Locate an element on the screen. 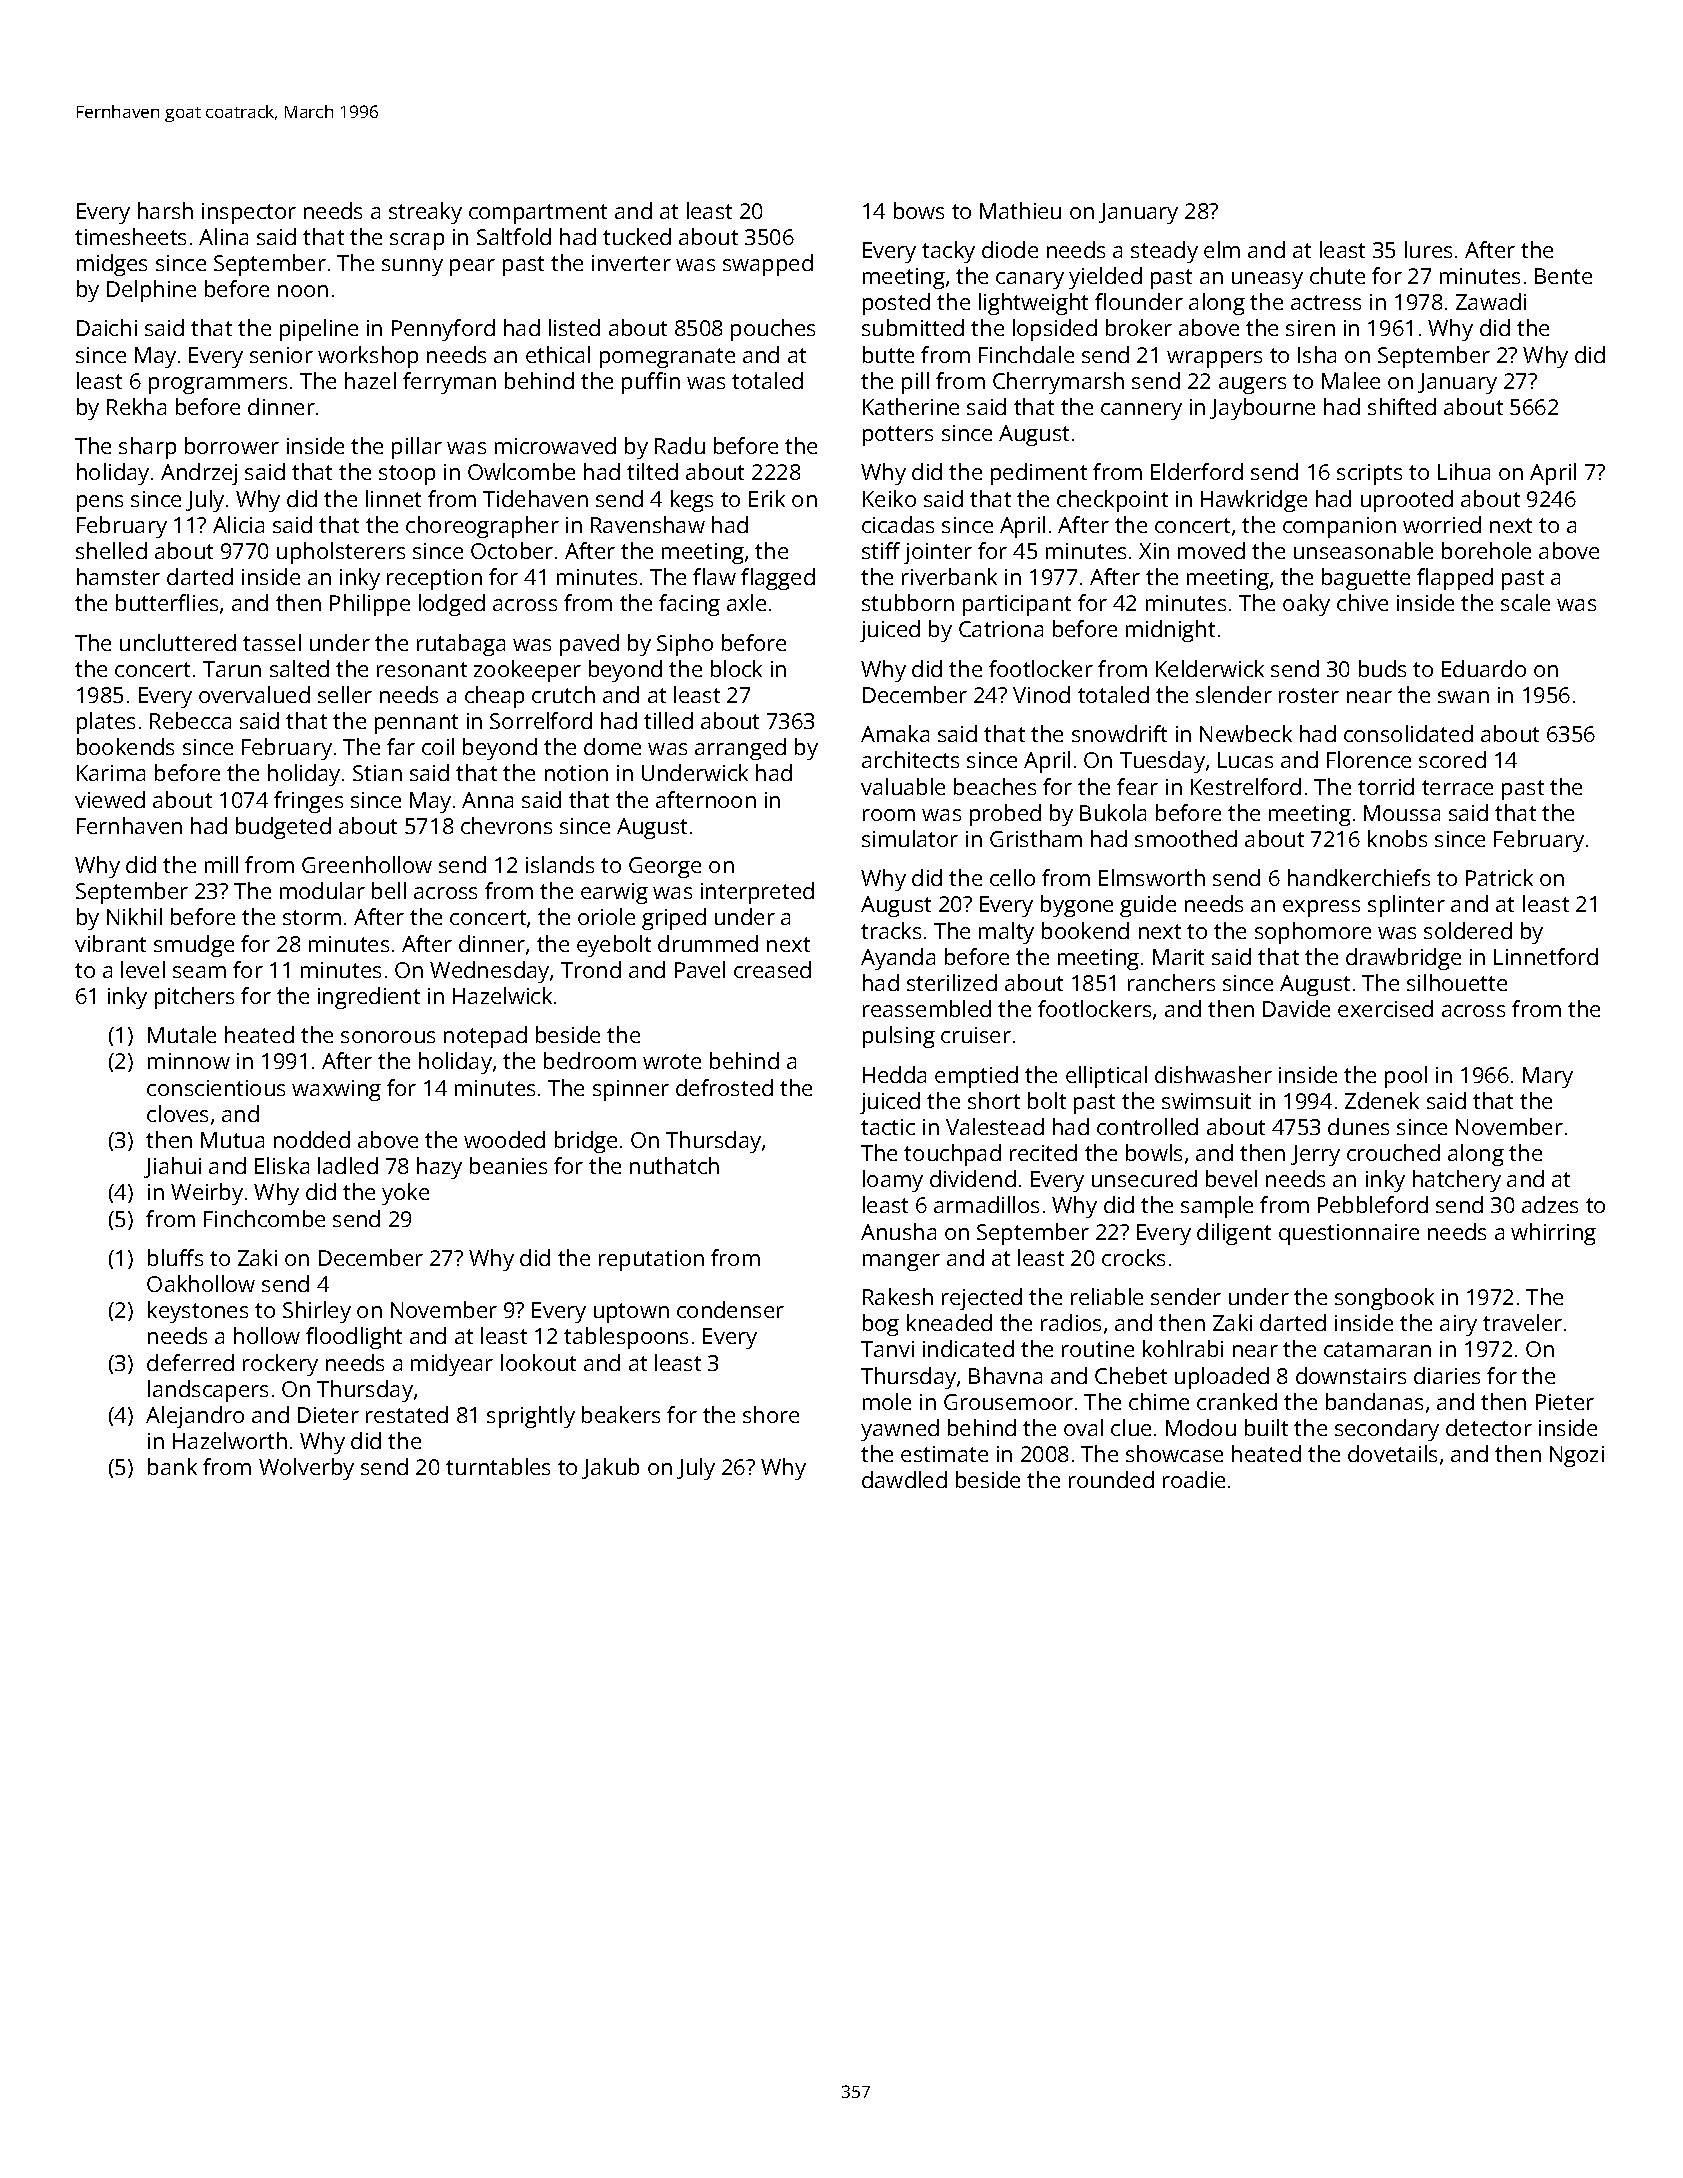 The height and width of the screenshot is (2178, 1683). pediment is located at coordinates (1039, 474).
